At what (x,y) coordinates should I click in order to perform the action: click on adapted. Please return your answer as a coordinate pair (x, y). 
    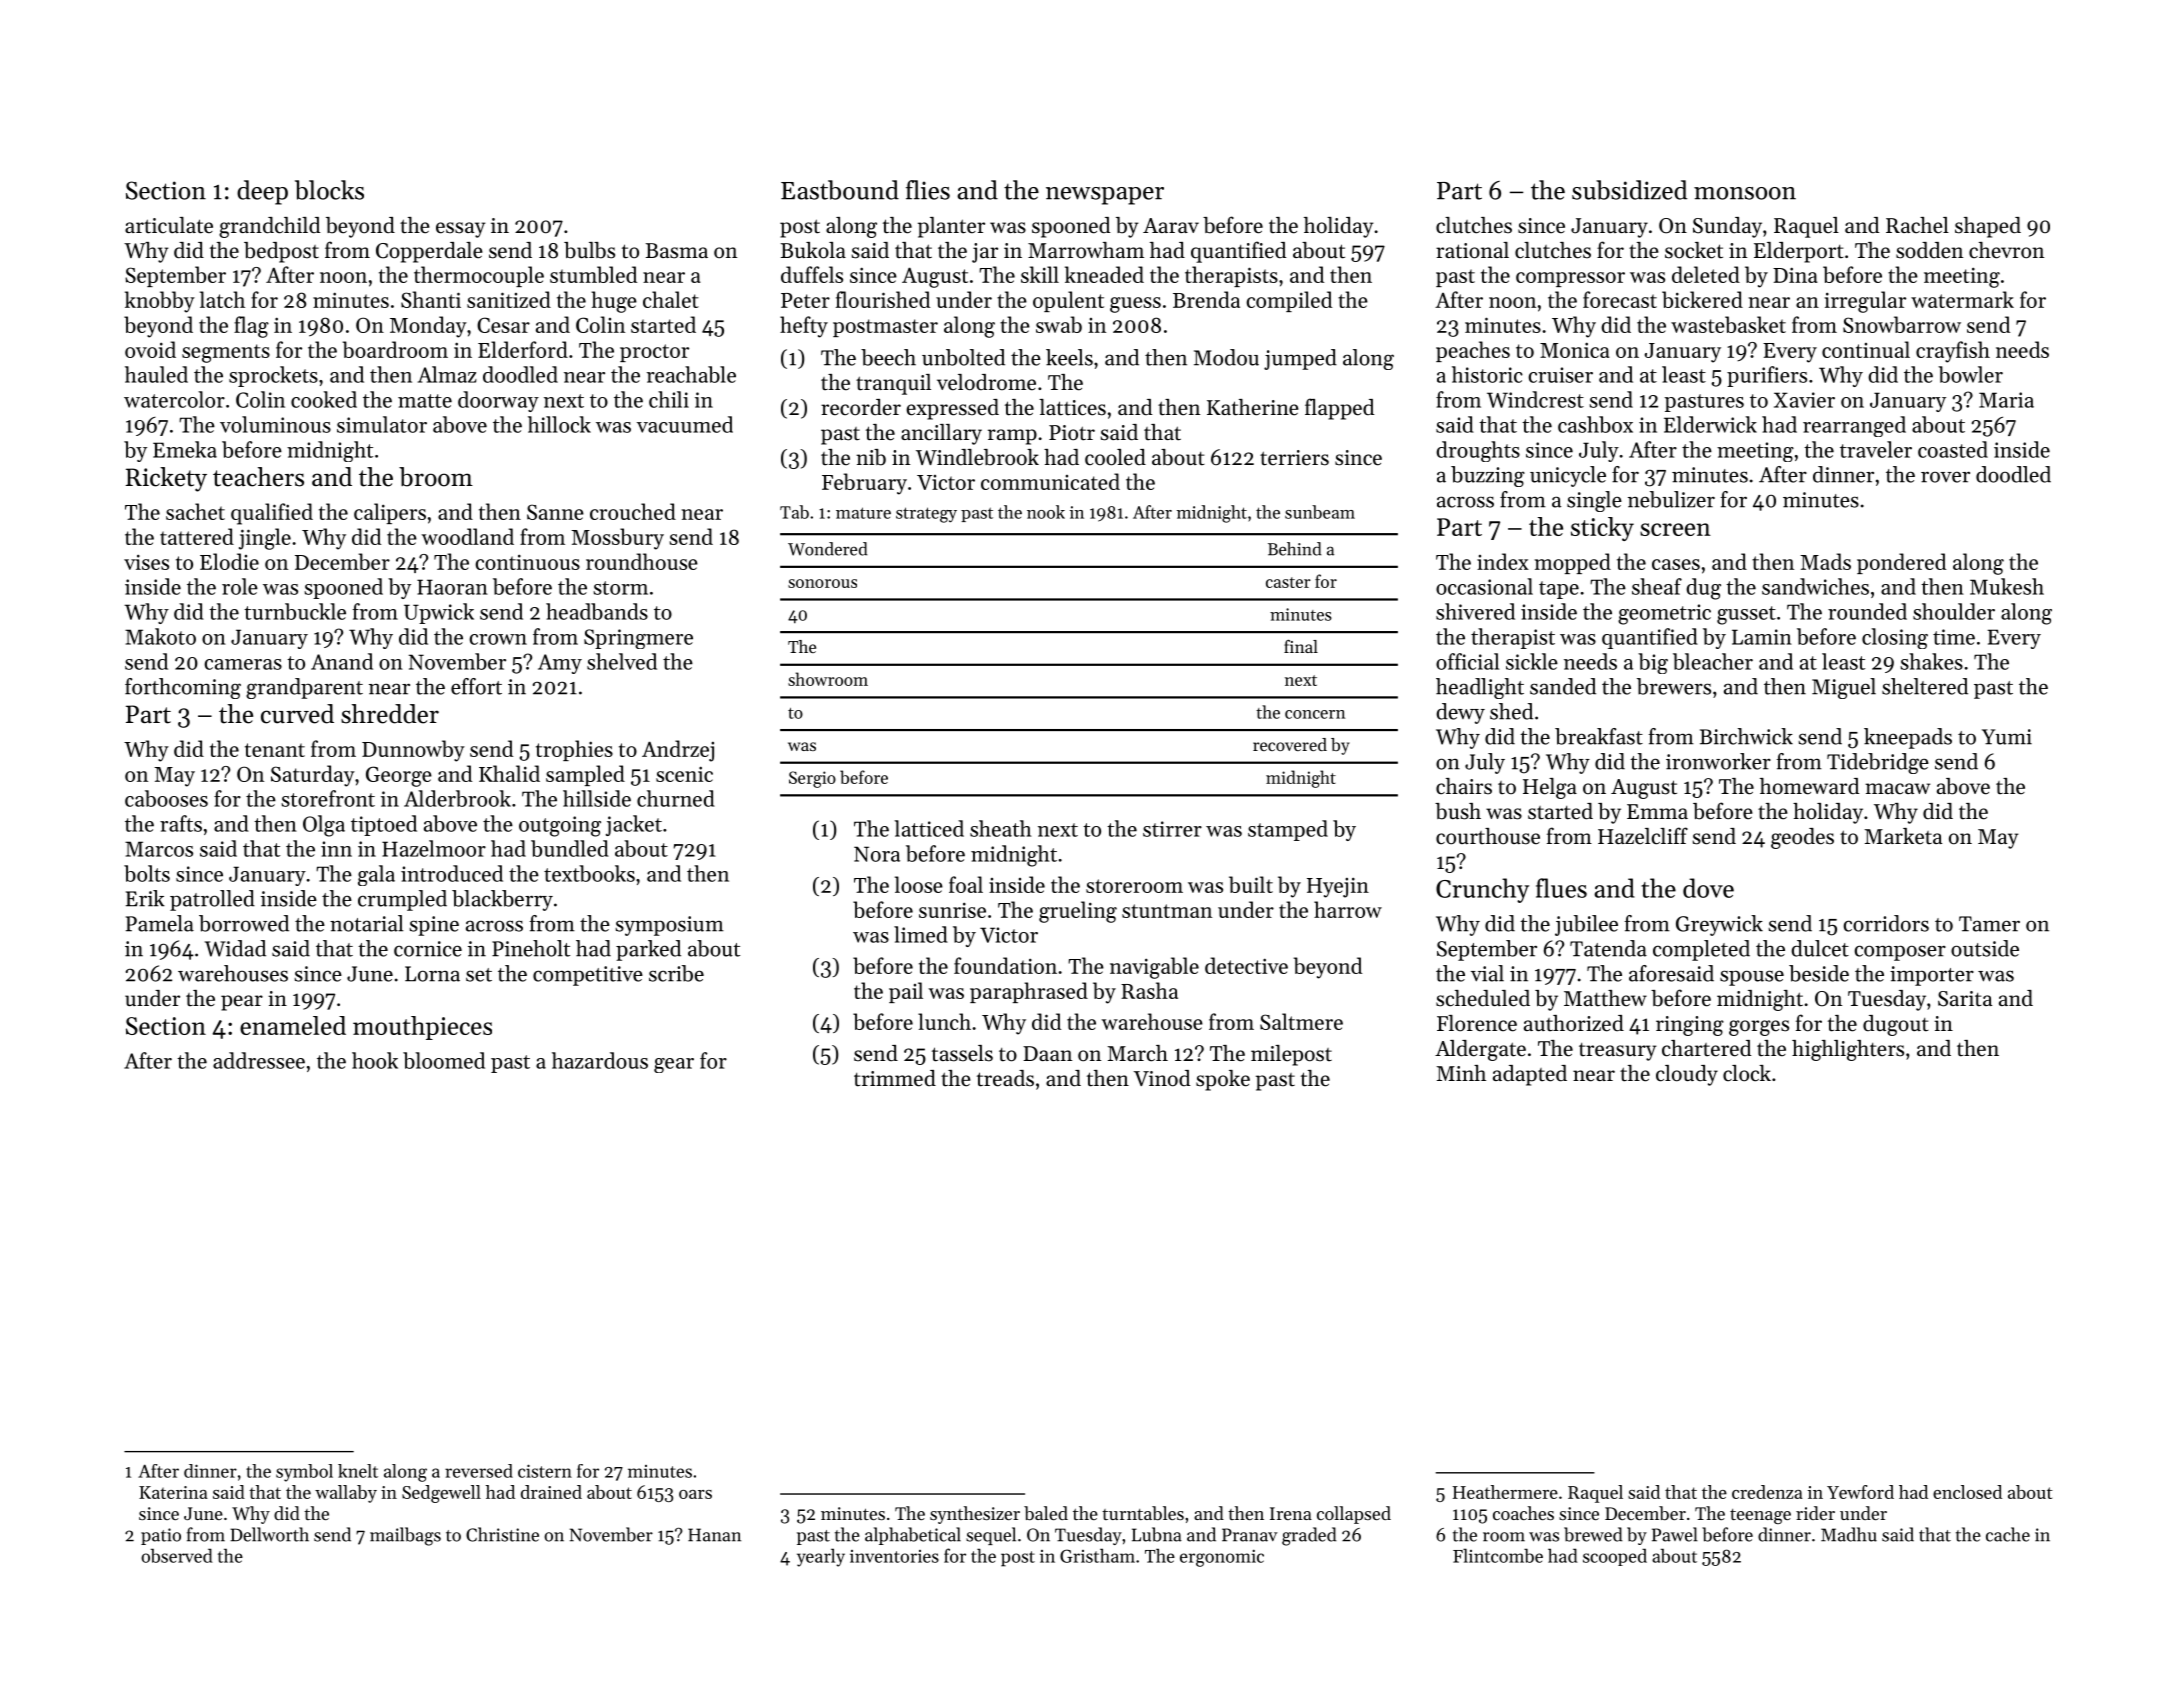
    Looking at the image, I should click on (1530, 1075).
